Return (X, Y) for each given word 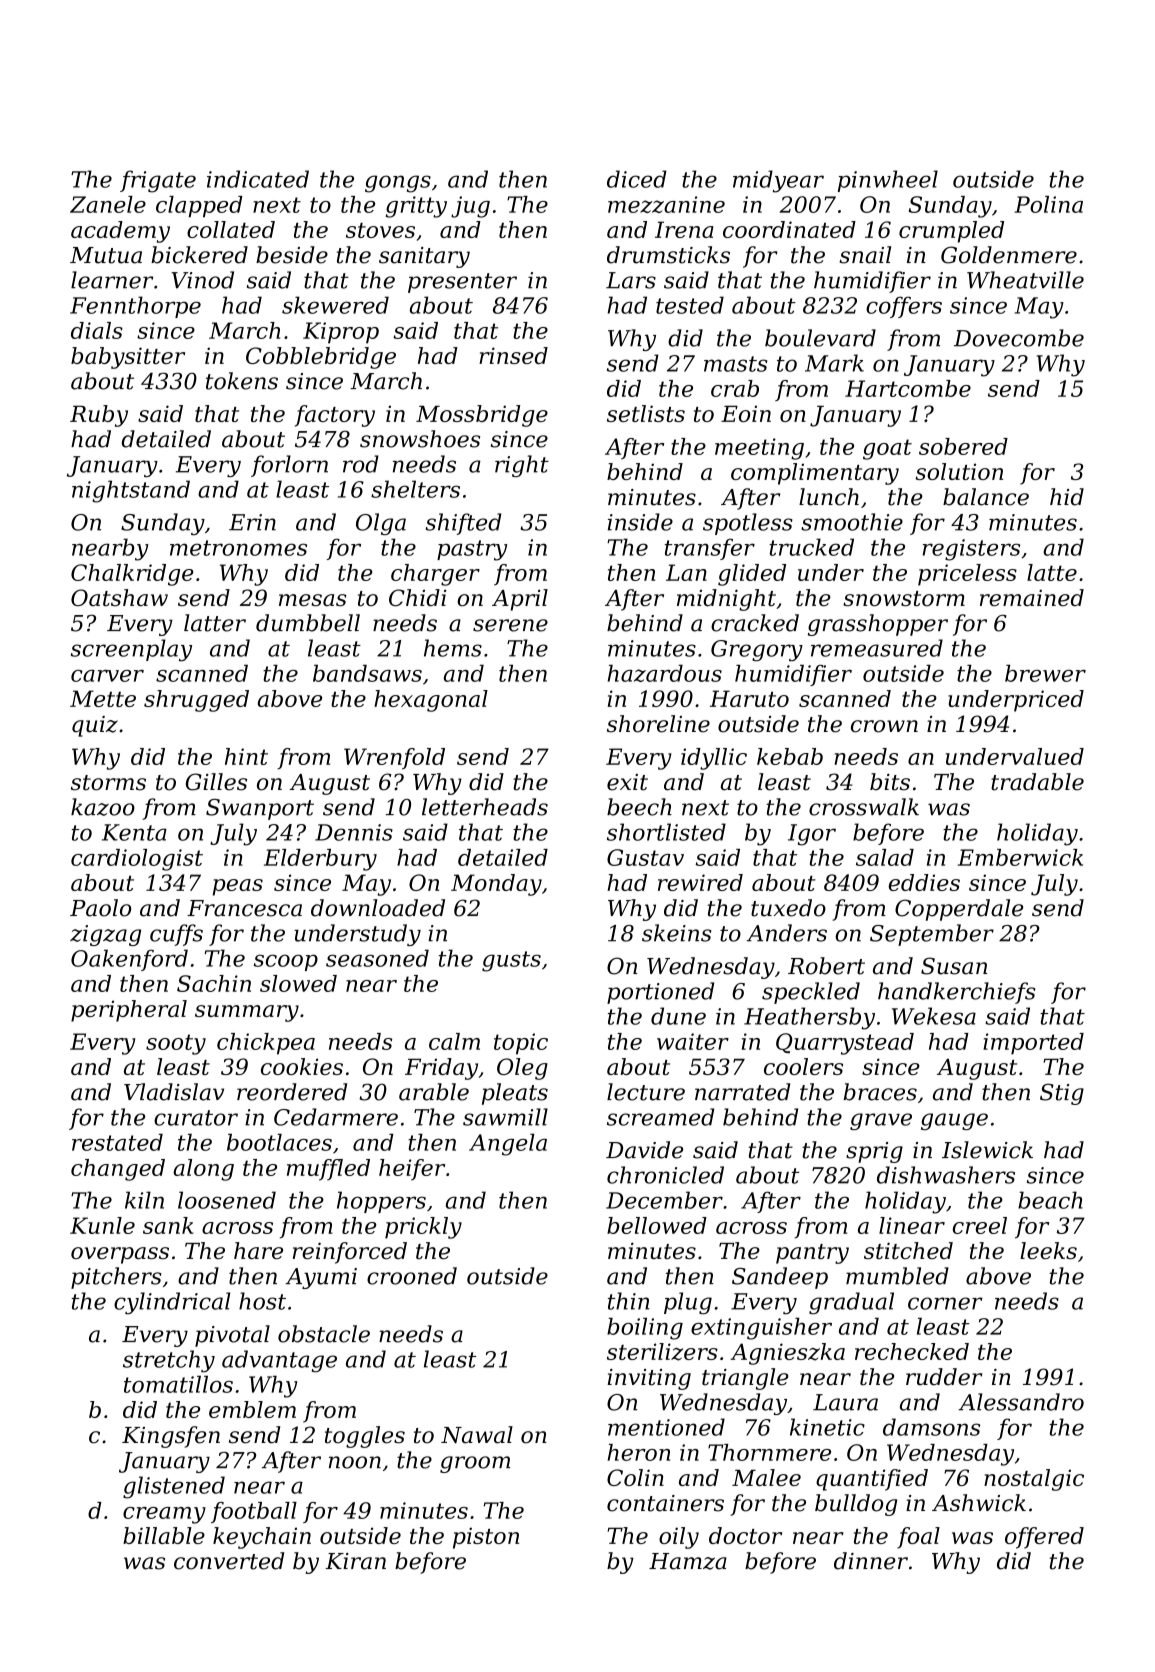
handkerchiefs (956, 993)
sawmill (505, 1117)
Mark (834, 363)
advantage (279, 1361)
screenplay (131, 650)
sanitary (424, 257)
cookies (302, 1066)
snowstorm (904, 598)
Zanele (108, 204)
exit (627, 782)
